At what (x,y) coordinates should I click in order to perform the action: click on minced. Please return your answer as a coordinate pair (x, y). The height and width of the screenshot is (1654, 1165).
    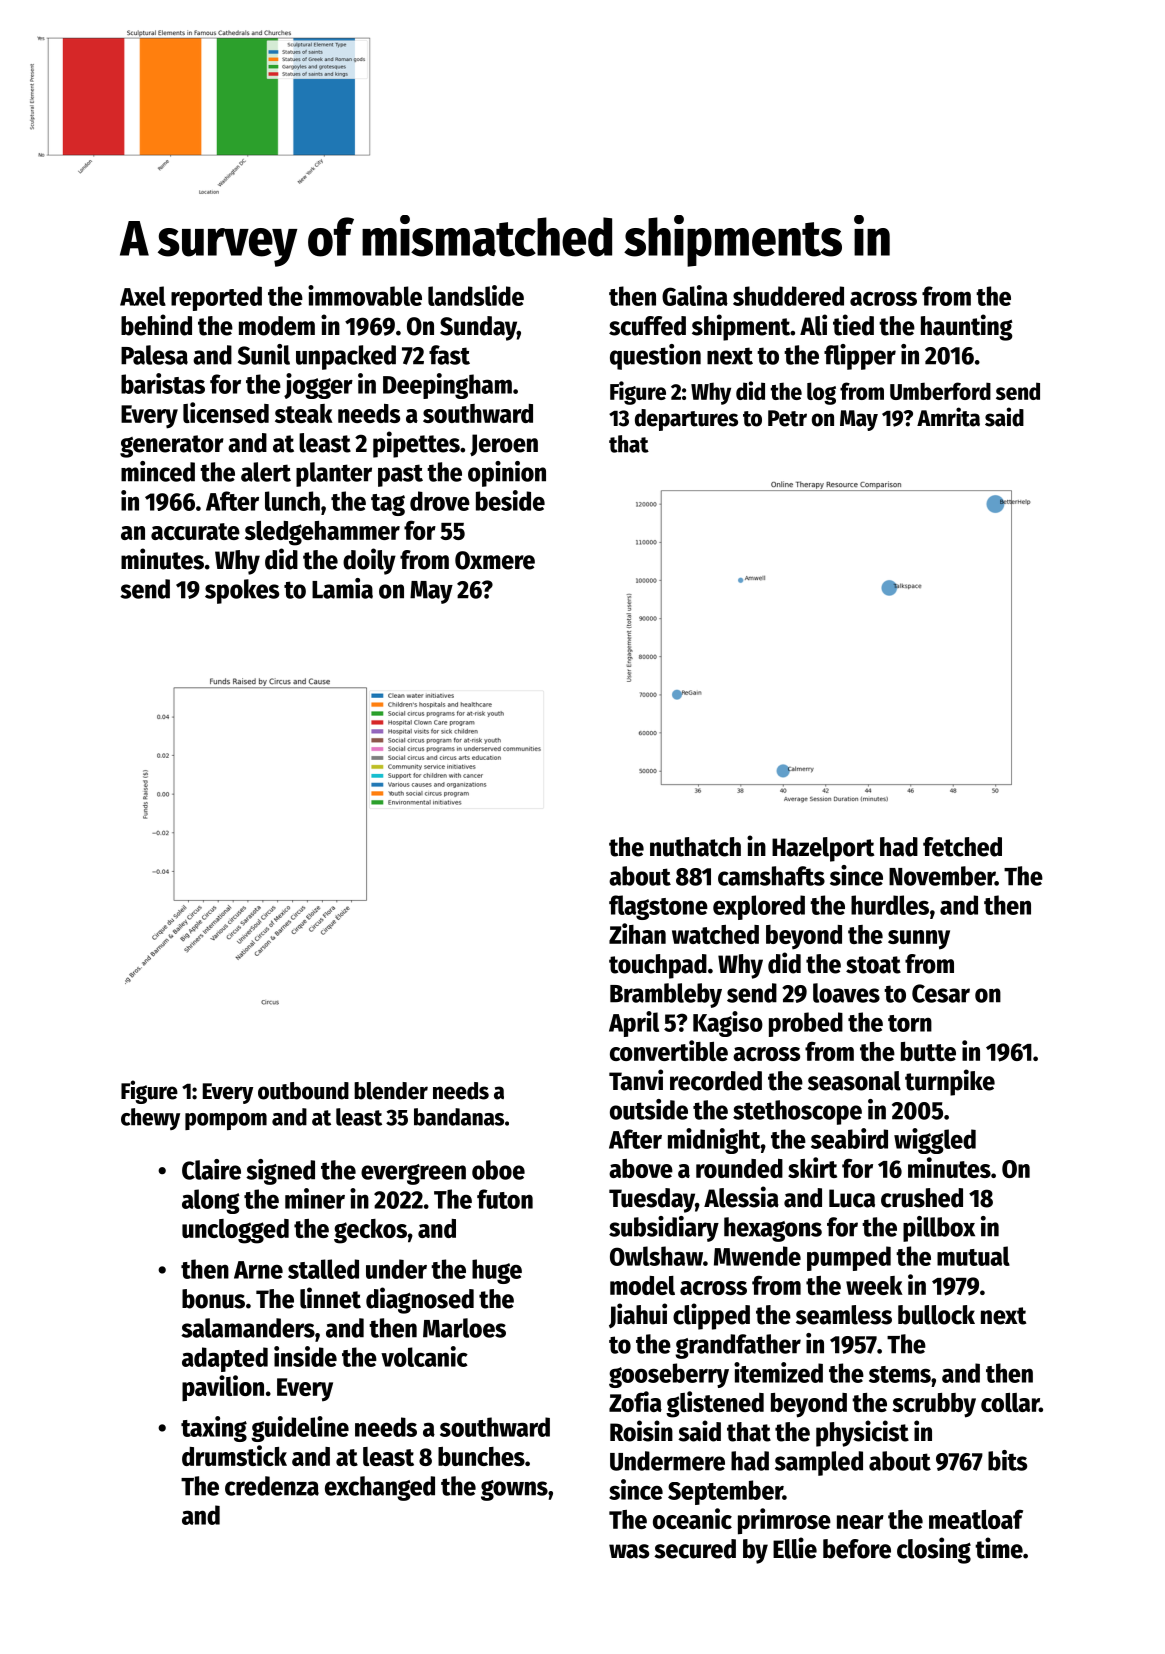
    Looking at the image, I should click on (158, 471).
